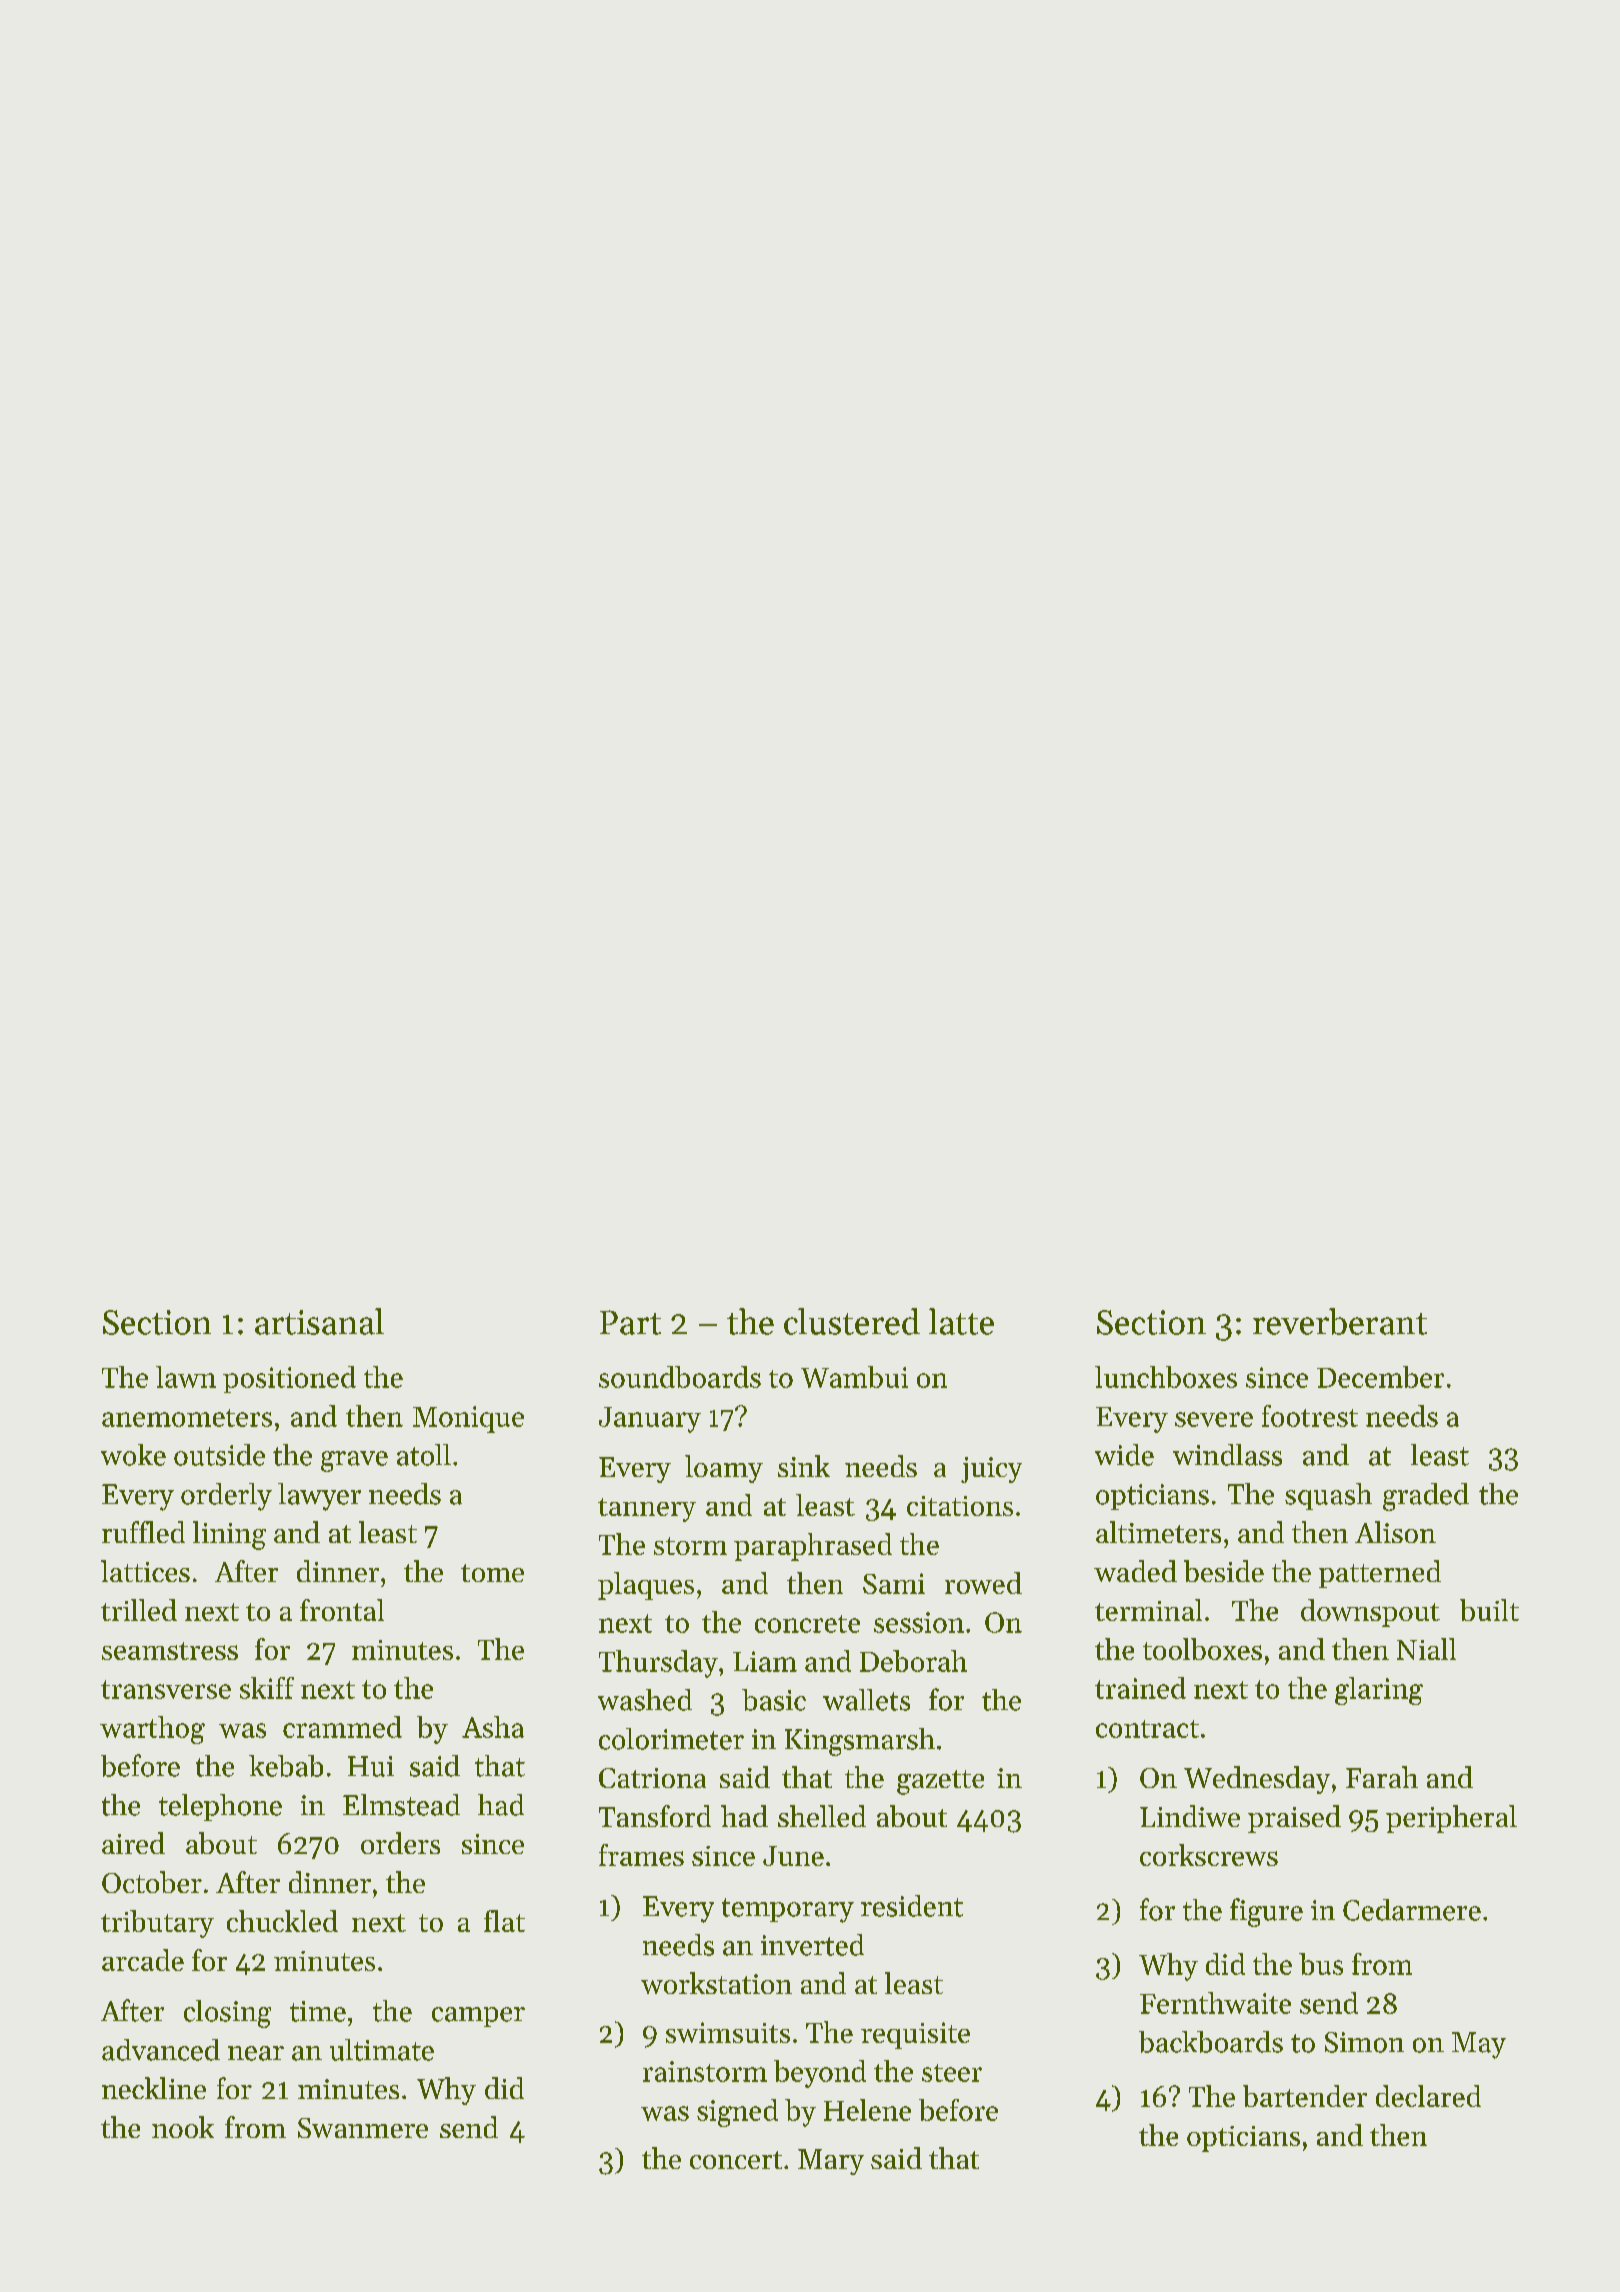 This image has width=1620, height=2292. Describe the element at coordinates (961, 1321) in the image. I see `latte` at that location.
